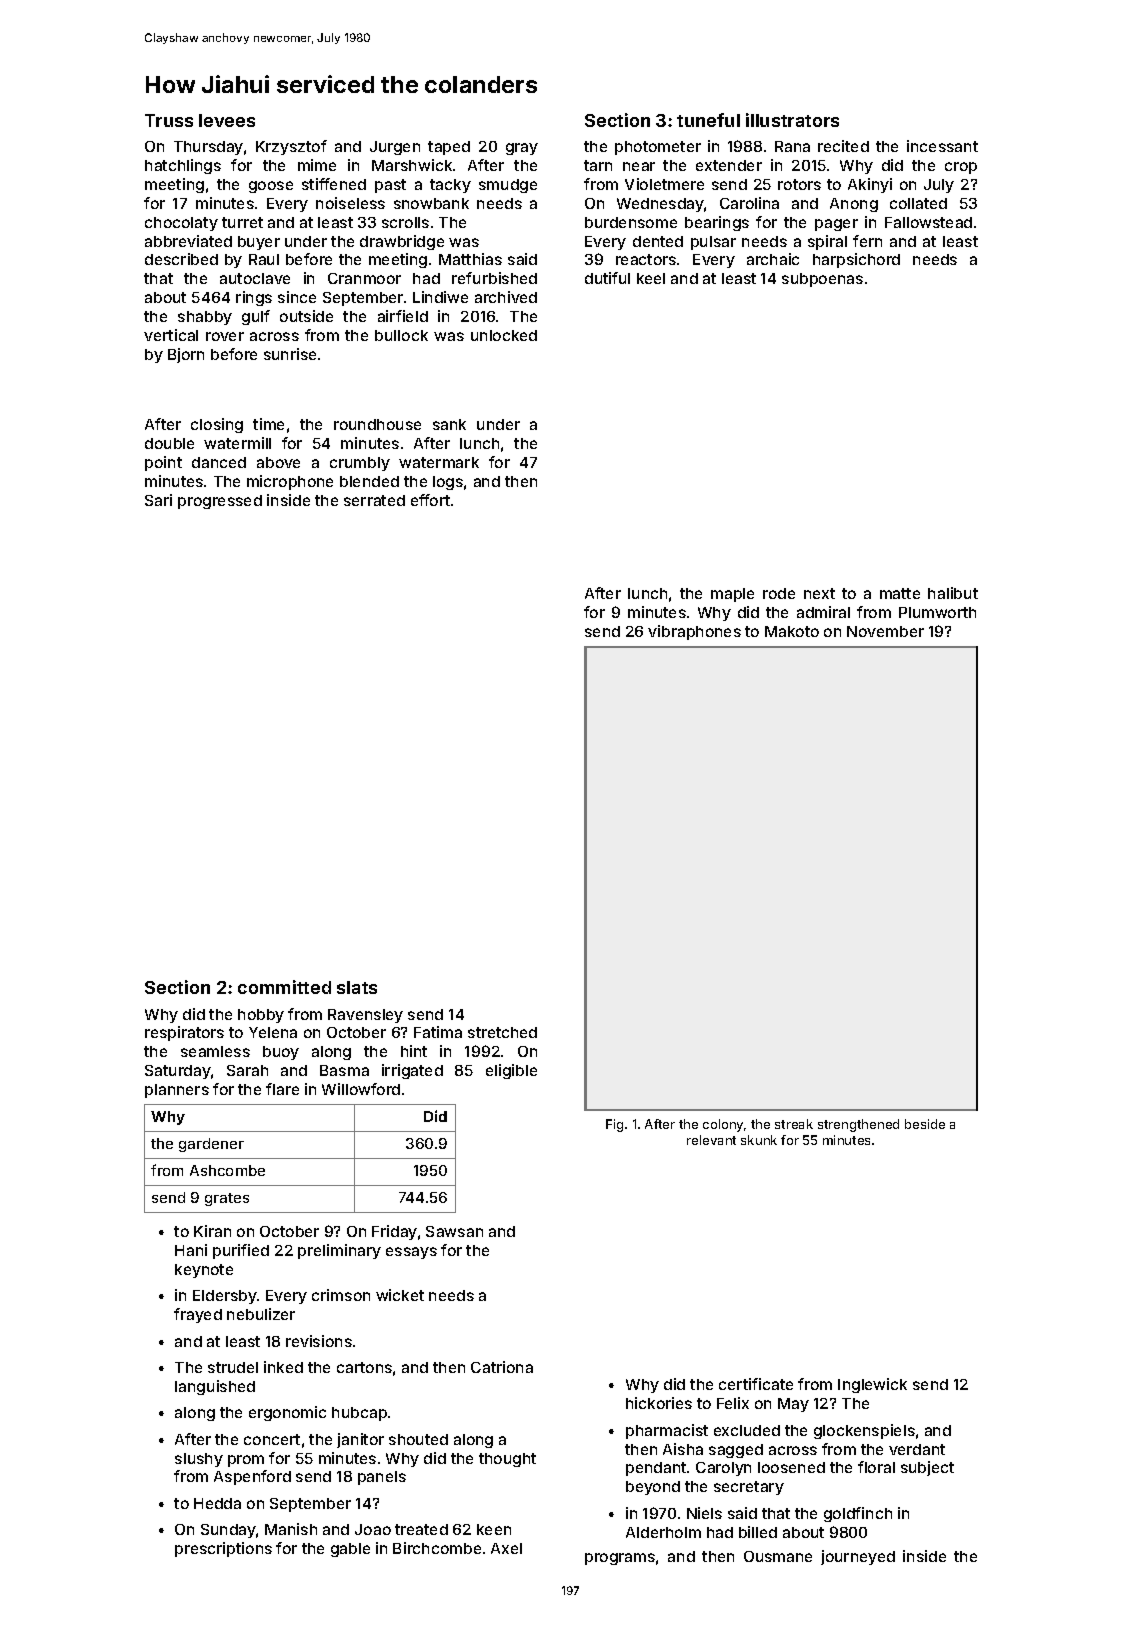 The height and width of the screenshot is (1626, 1123). Describe the element at coordinates (360, 464) in the screenshot. I see `crumbly` at that location.
